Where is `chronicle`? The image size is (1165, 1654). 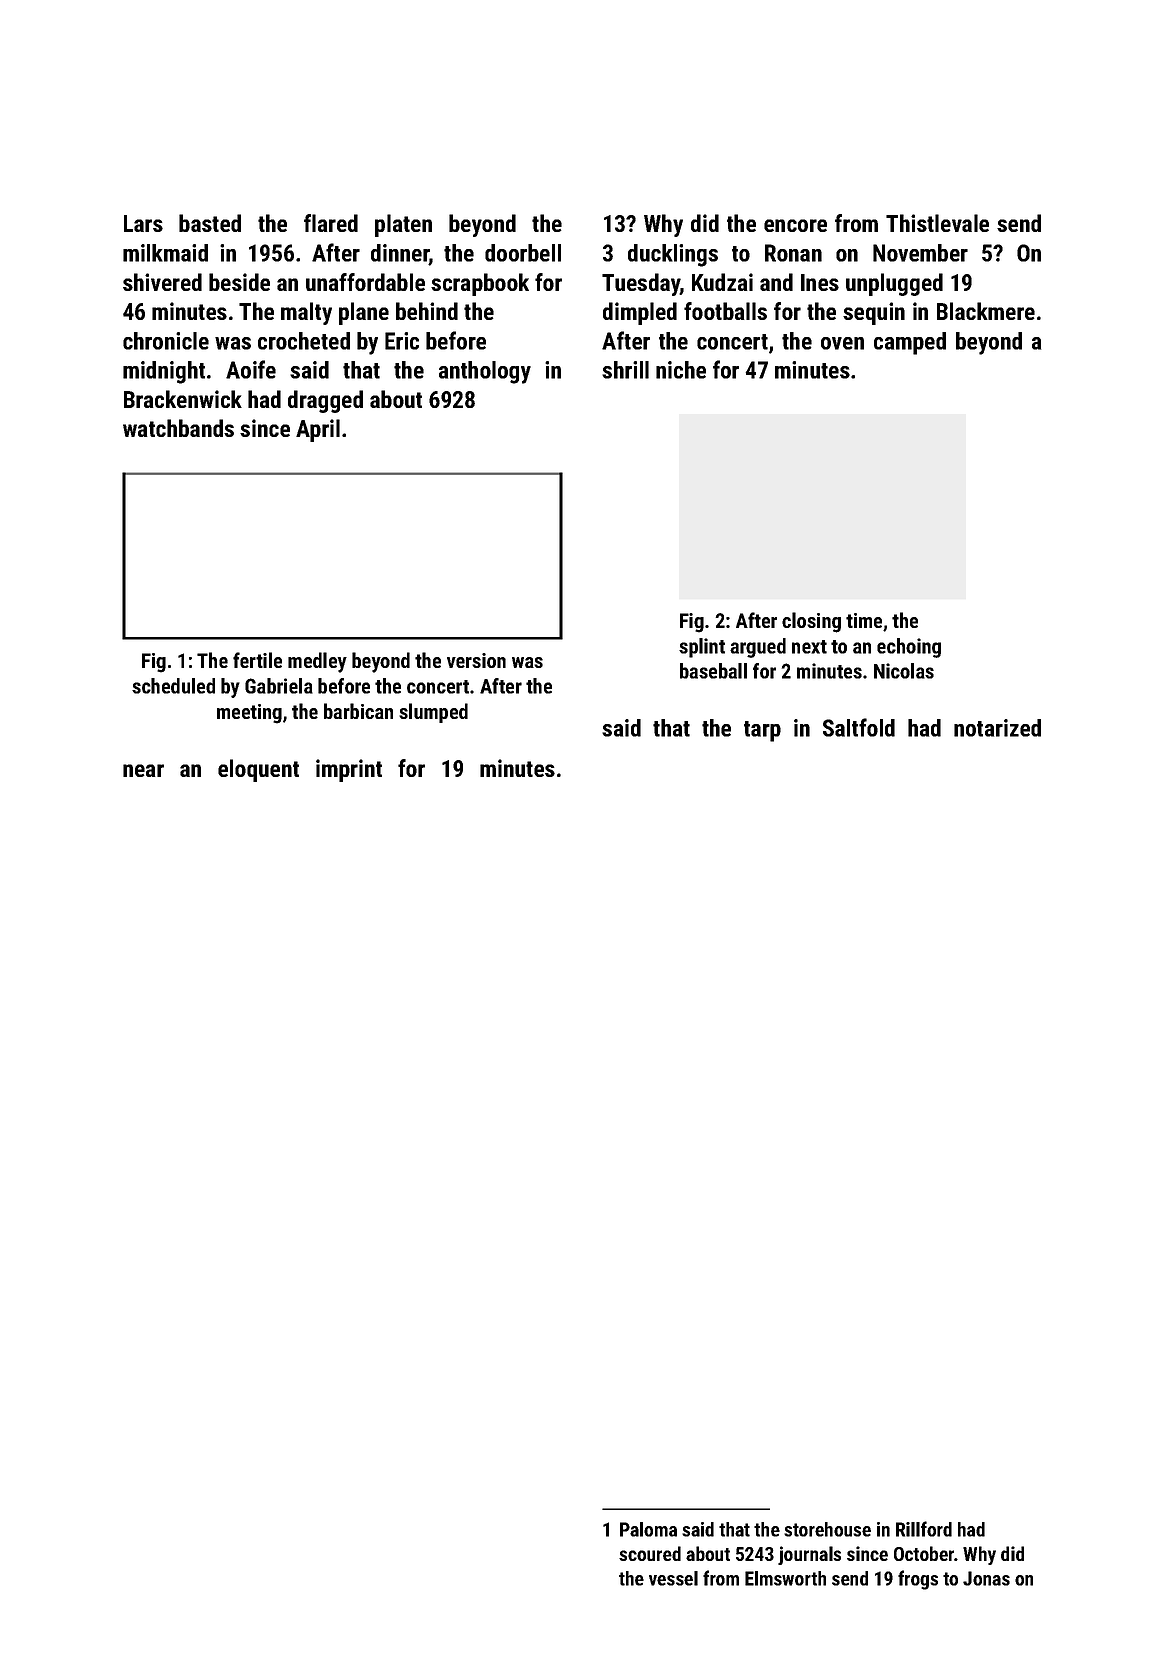 chronicle is located at coordinates (166, 341).
